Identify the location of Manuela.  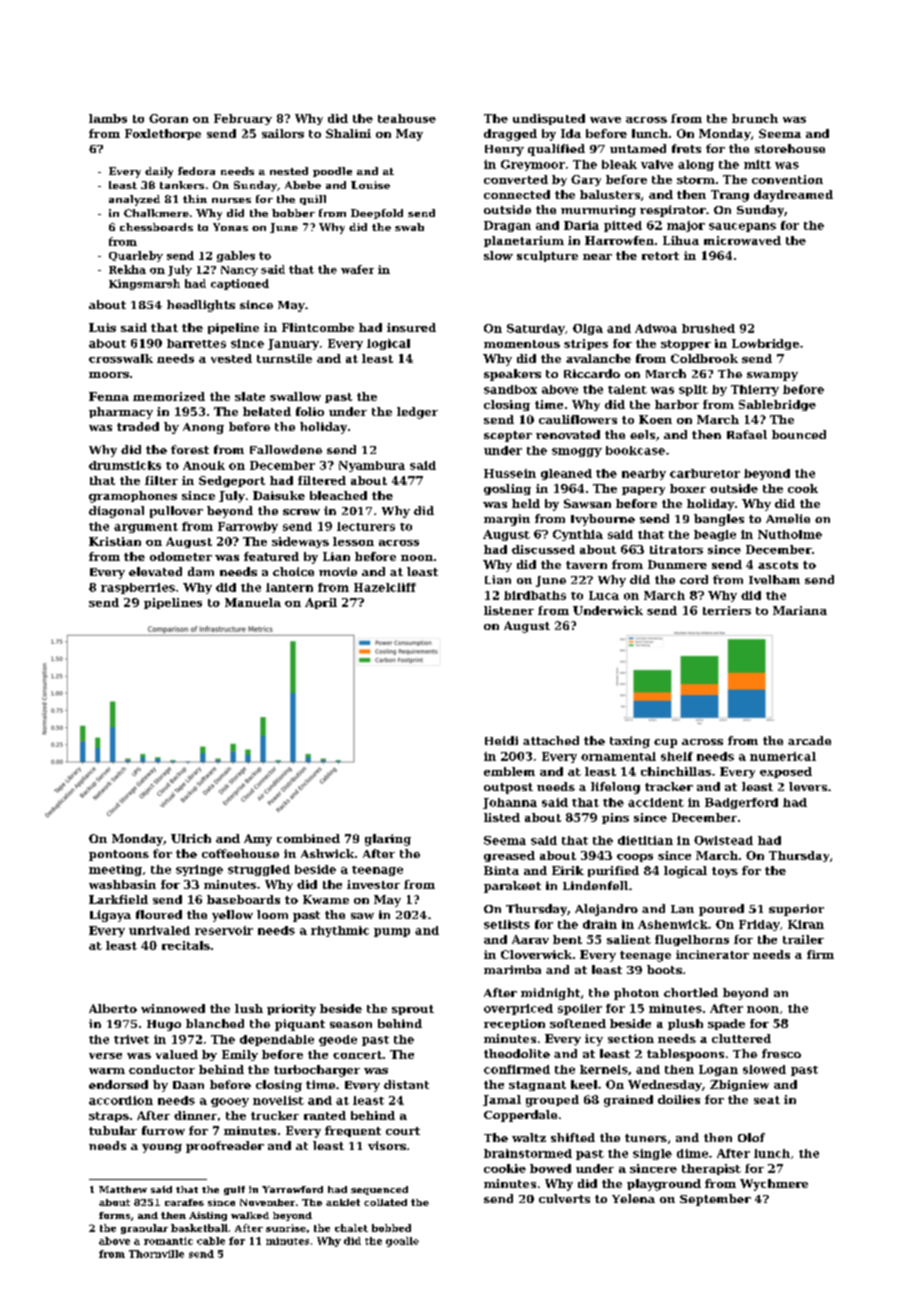
(253, 602).
